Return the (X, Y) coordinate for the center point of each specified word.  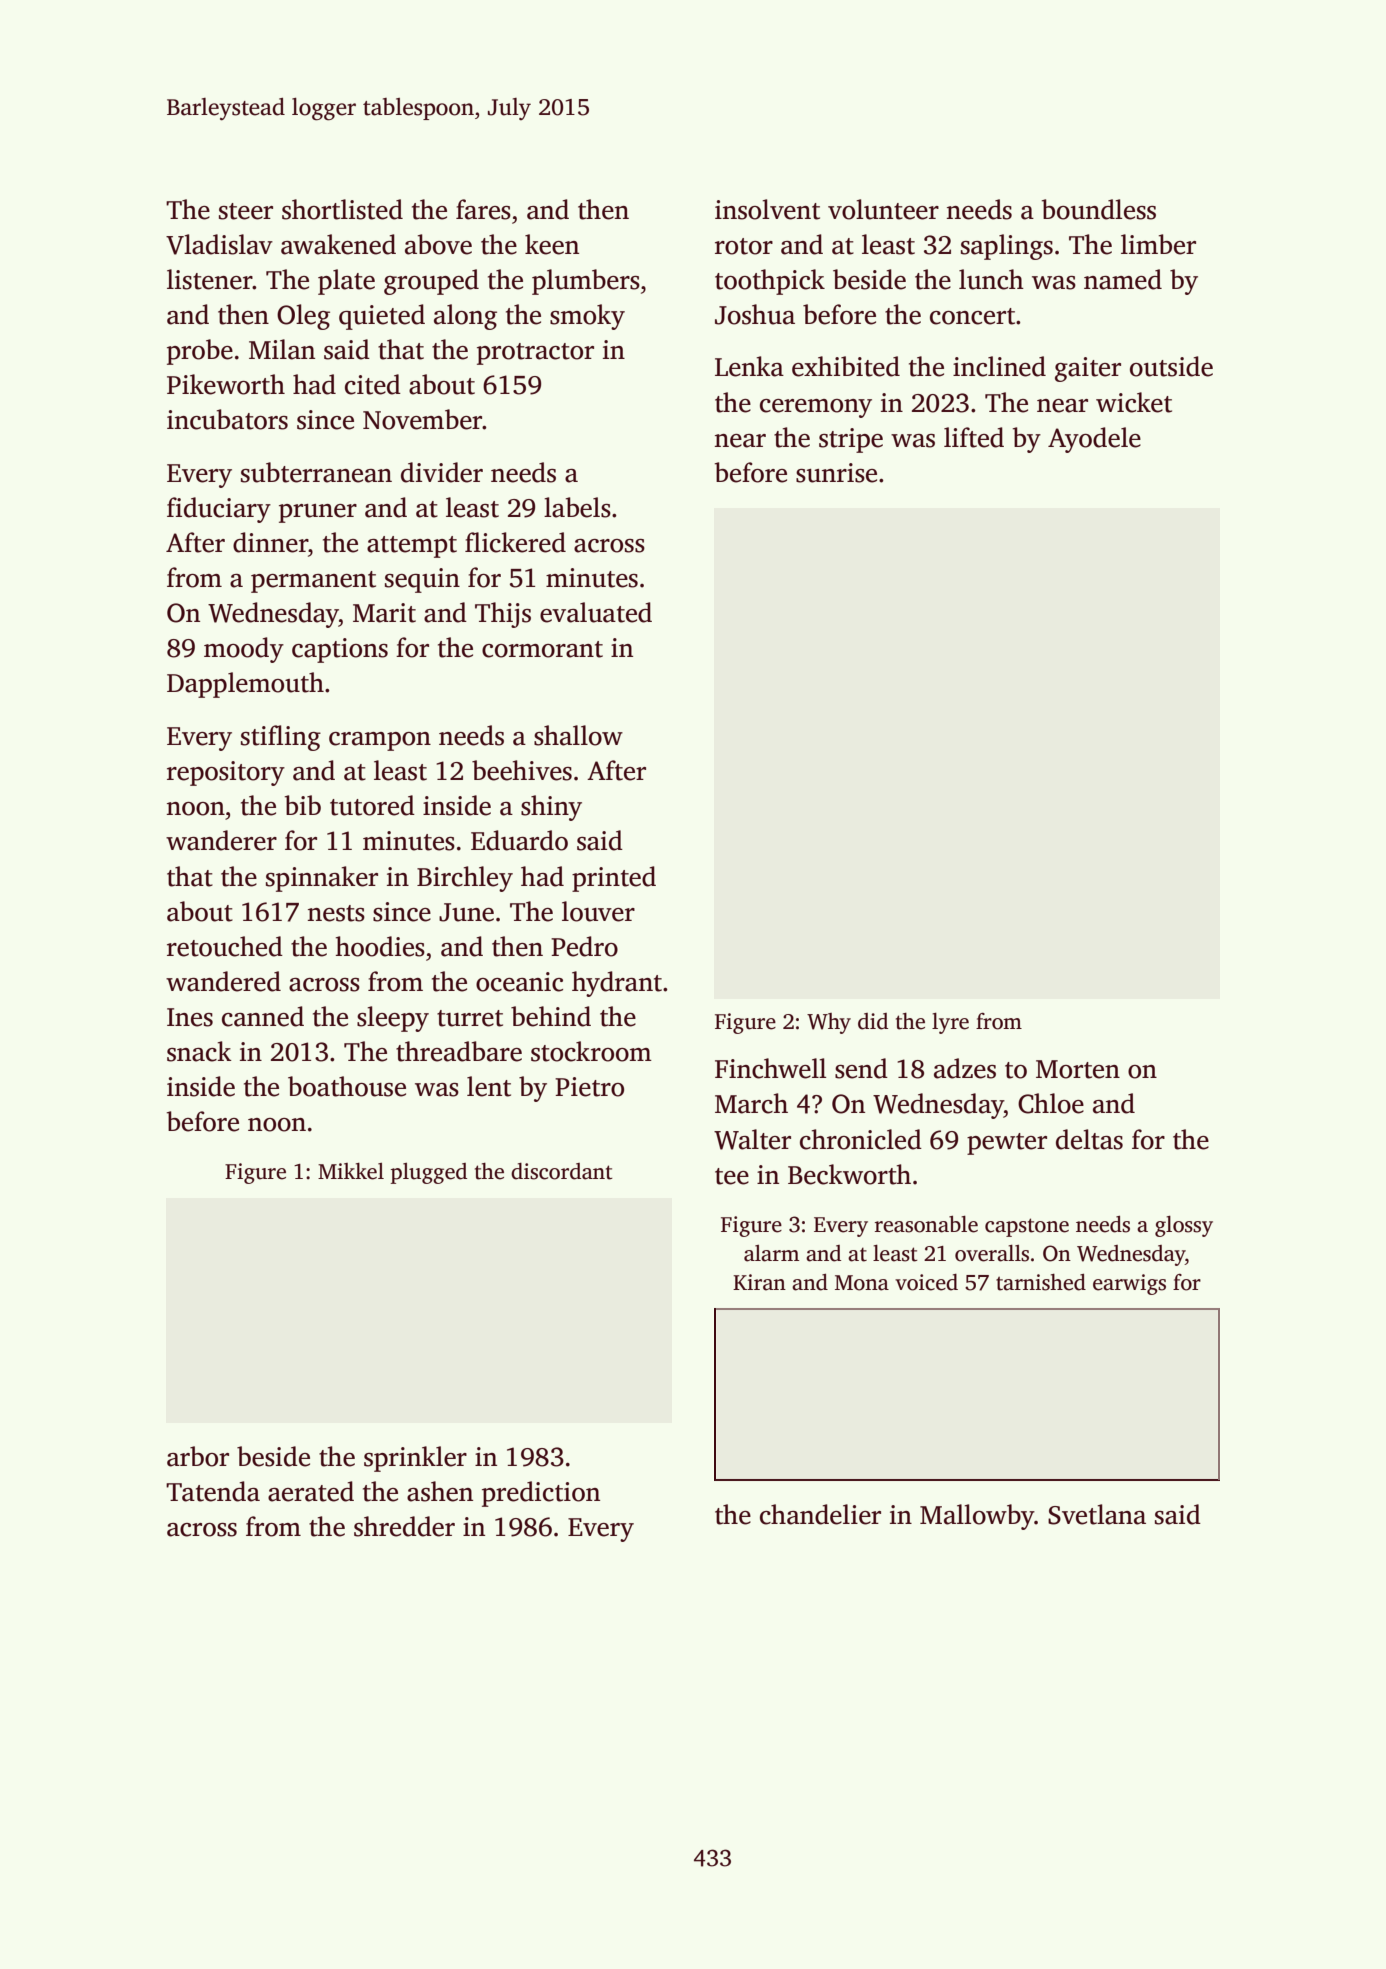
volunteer (883, 209)
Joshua (755, 314)
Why (829, 1023)
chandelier (820, 1514)
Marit (384, 613)
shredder (404, 1526)
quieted (382, 317)
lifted (974, 437)
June (466, 912)
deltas (1089, 1139)
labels (577, 507)
